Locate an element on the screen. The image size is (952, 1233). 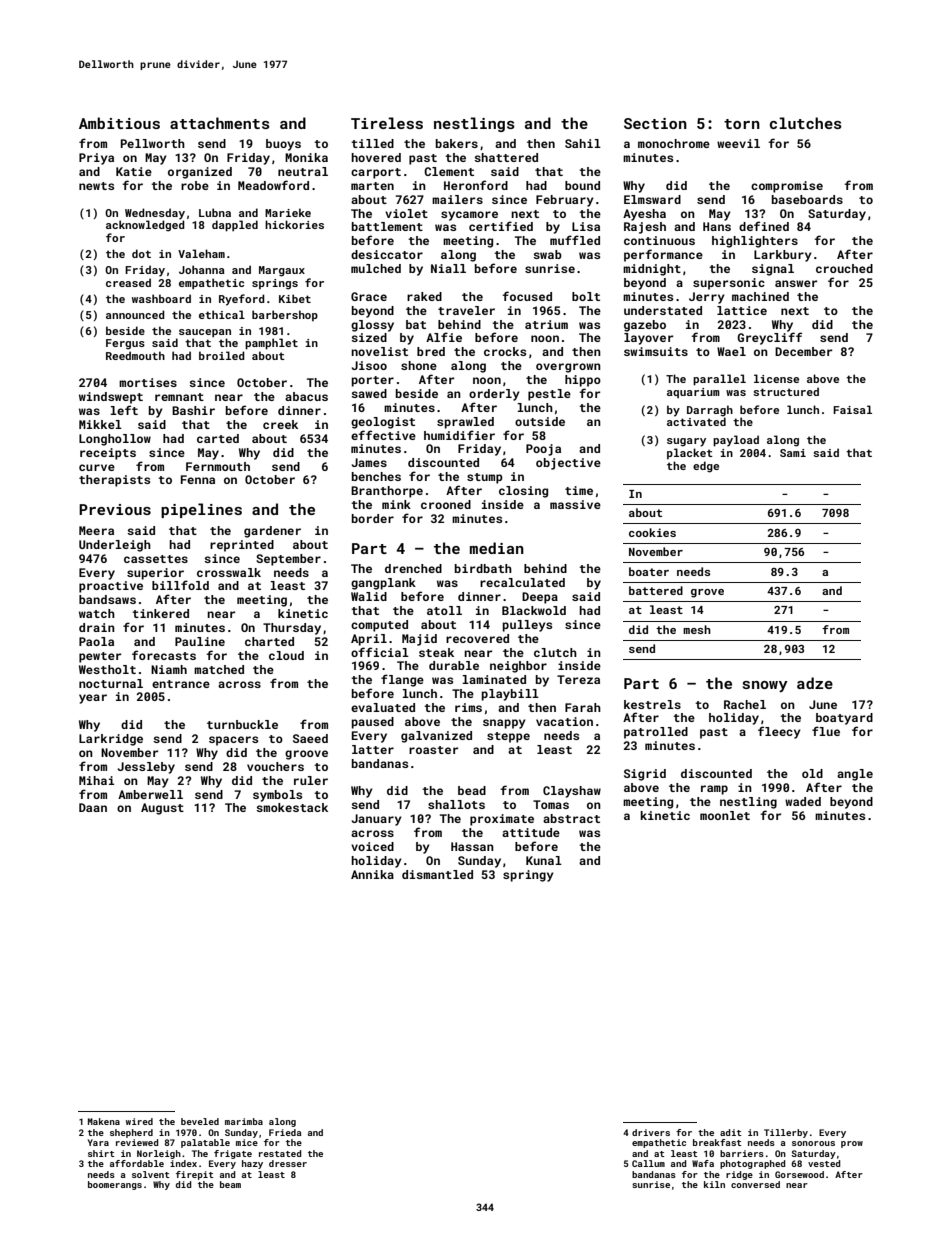
Sami is located at coordinates (793, 453).
